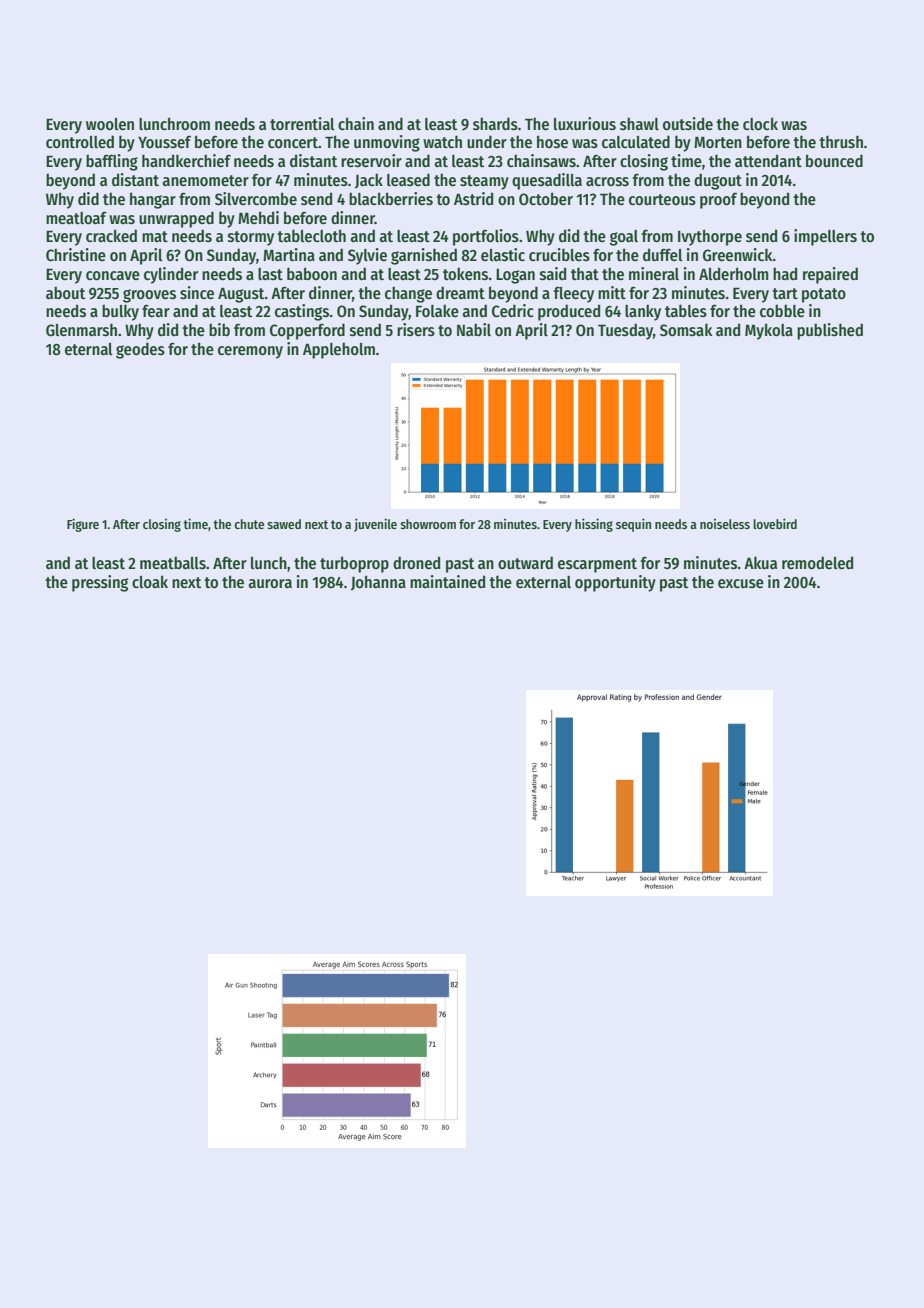 Image resolution: width=924 pixels, height=1308 pixels. I want to click on castings, so click(302, 312).
